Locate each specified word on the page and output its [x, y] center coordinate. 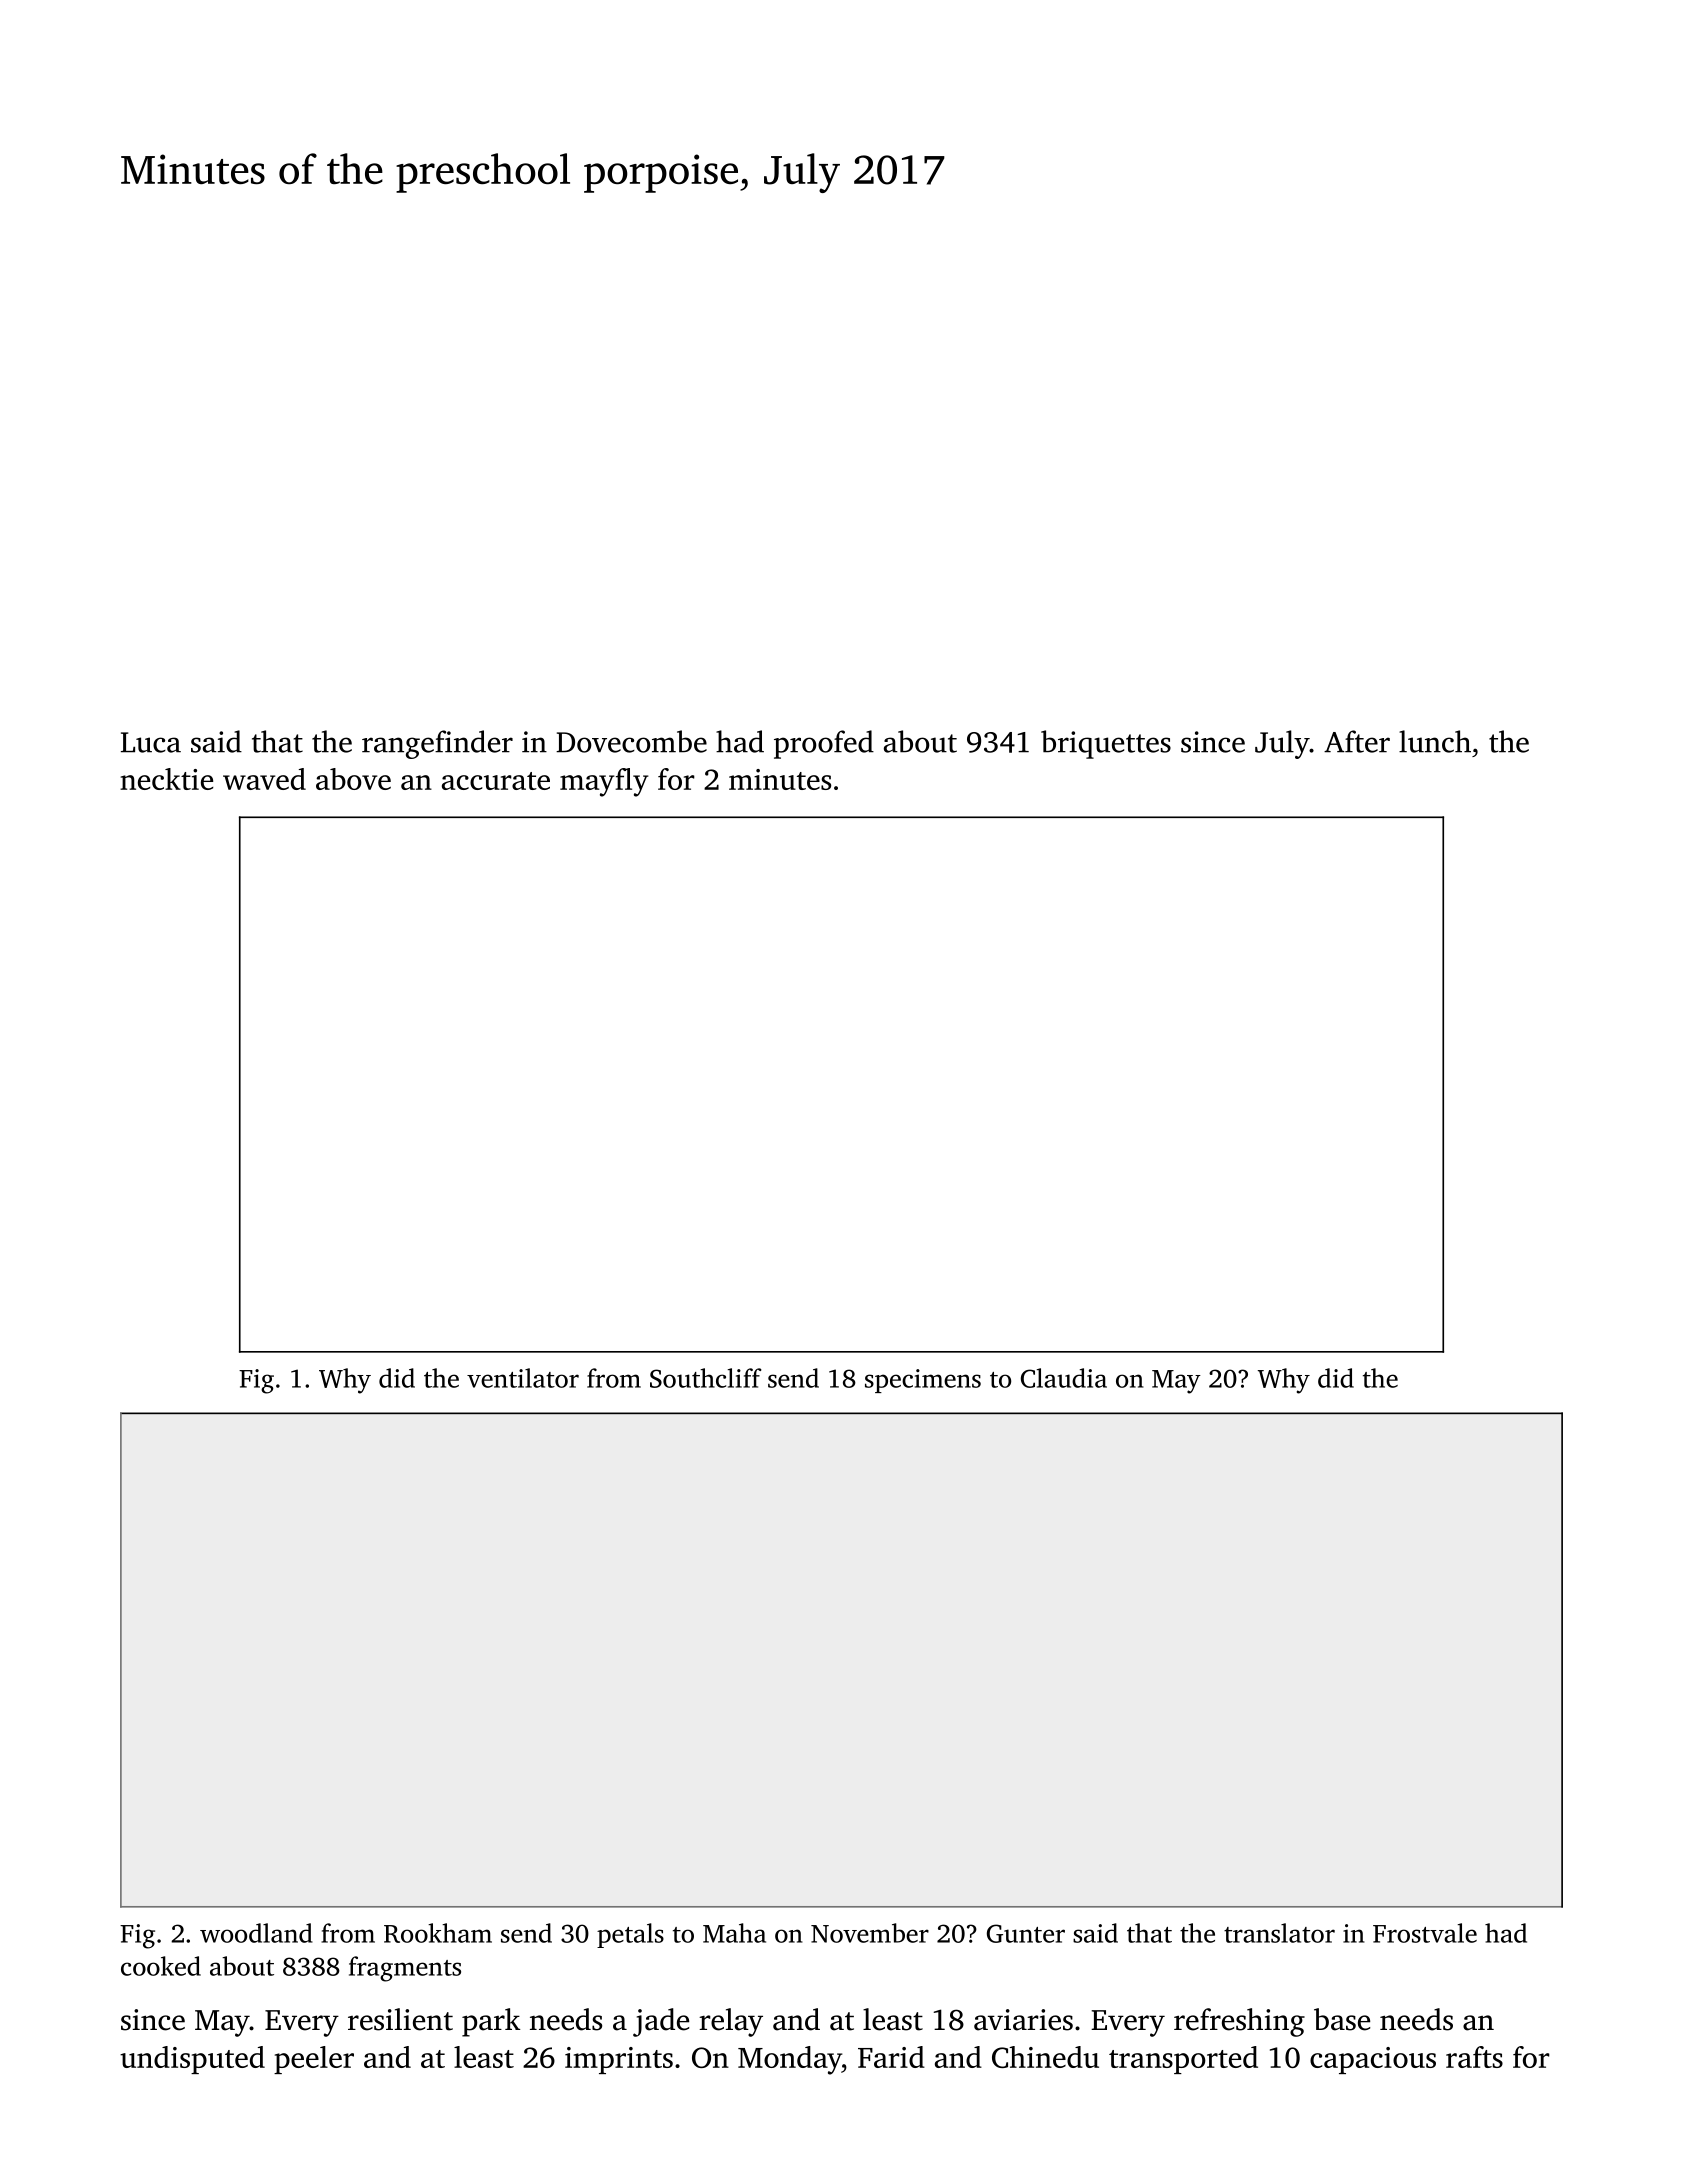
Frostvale [1425, 1933]
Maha [734, 1933]
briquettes [1106, 744]
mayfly [604, 782]
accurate [496, 781]
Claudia [1064, 1378]
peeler [314, 2060]
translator [1279, 1933]
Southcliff [706, 1378]
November [870, 1933]
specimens [923, 1381]
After [1357, 741]
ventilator [523, 1378]
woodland [256, 1933]
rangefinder [437, 744]
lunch [1435, 741]
